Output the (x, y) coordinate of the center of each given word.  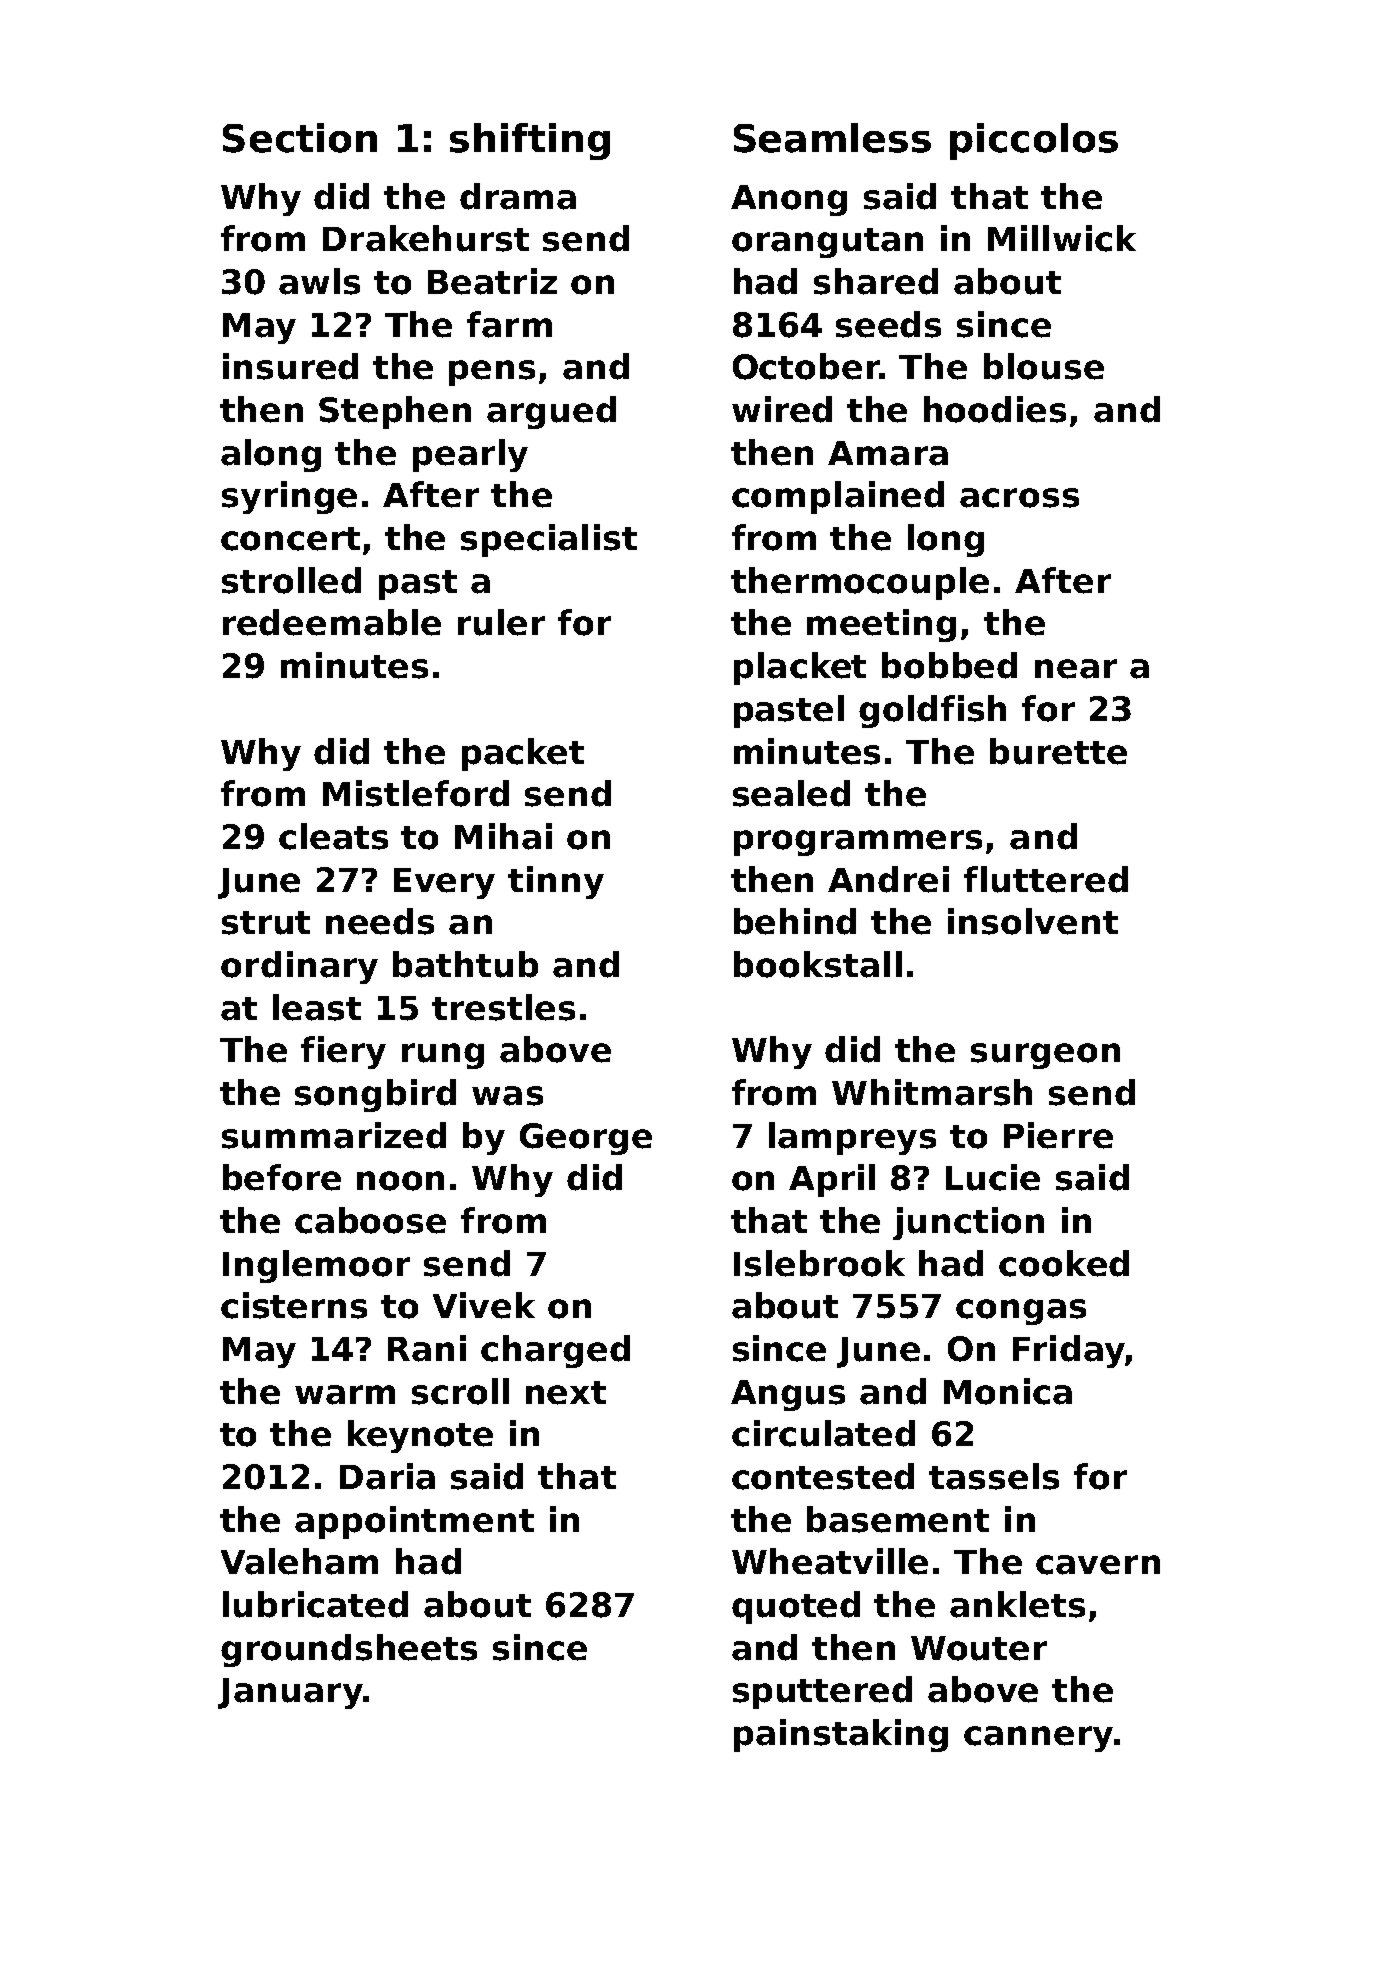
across (1019, 498)
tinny (556, 882)
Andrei (888, 879)
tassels (994, 1476)
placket (800, 668)
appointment (414, 1522)
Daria (387, 1476)
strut (266, 923)
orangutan (827, 243)
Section (300, 138)
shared (876, 281)
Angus (788, 1395)
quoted (796, 1607)
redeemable (332, 622)
